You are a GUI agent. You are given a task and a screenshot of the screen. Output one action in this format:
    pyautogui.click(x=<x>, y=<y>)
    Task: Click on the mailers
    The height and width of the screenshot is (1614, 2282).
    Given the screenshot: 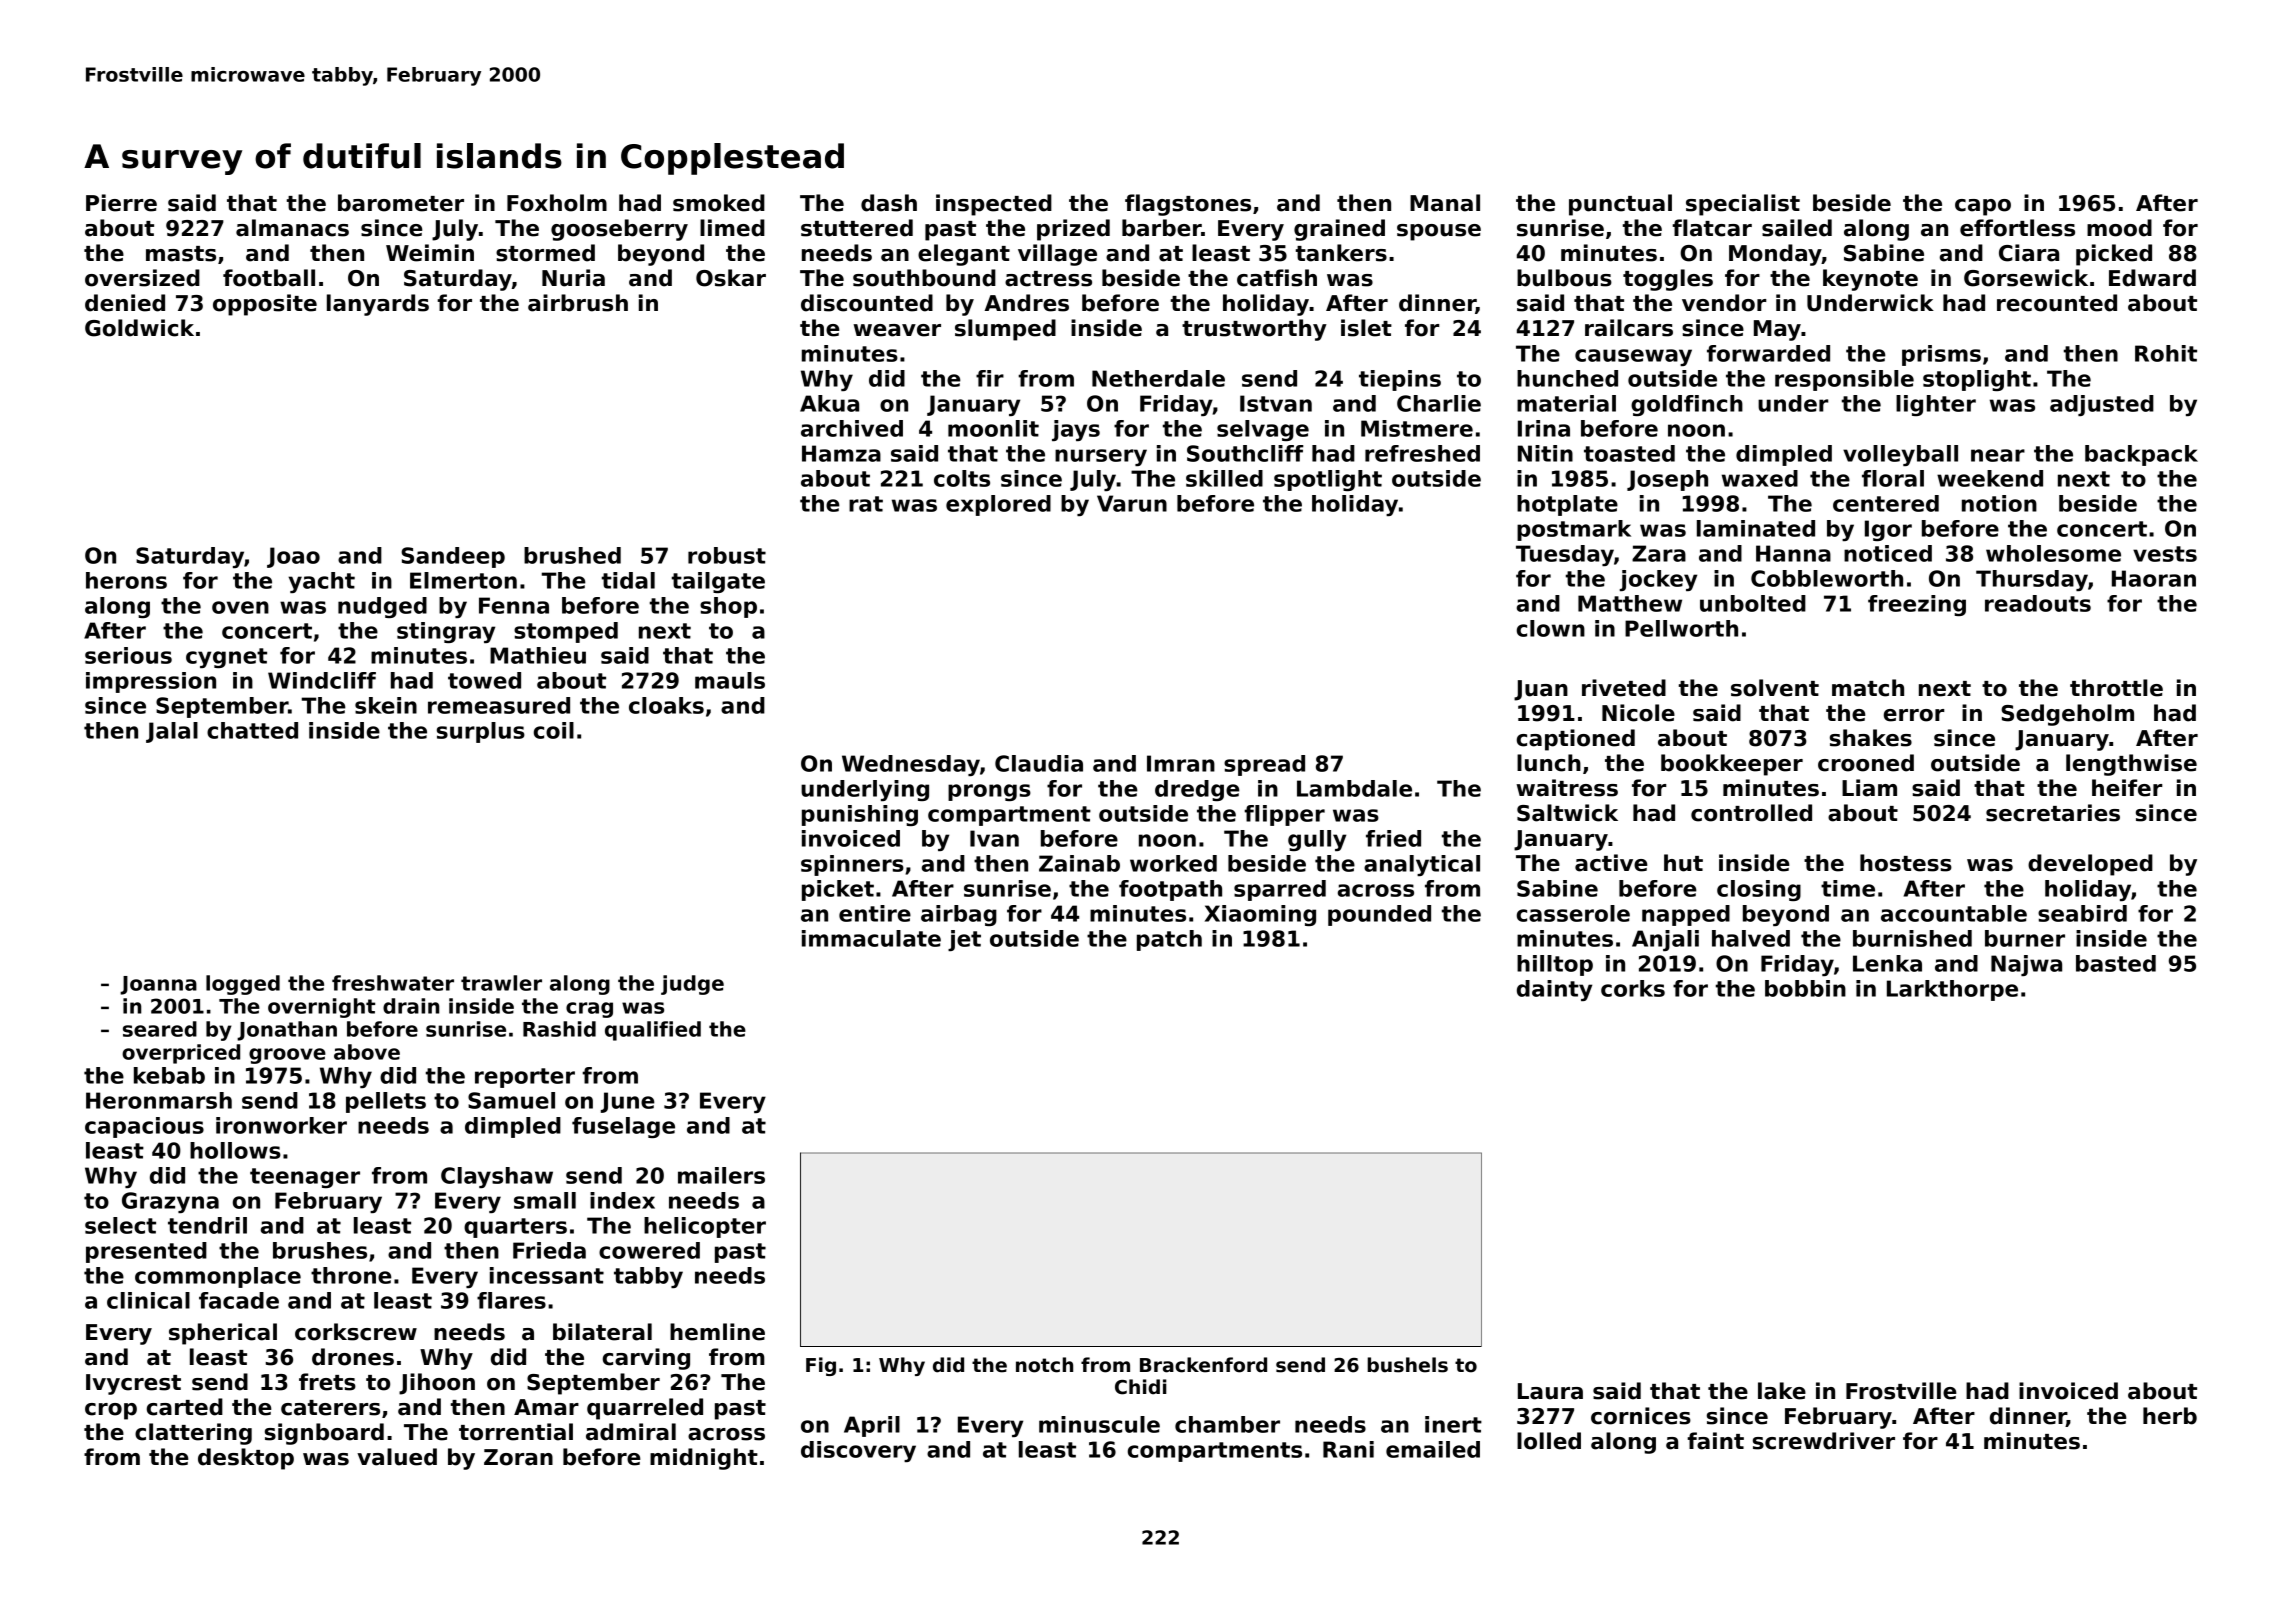 What is the action you would take?
    pyautogui.click(x=721, y=1175)
